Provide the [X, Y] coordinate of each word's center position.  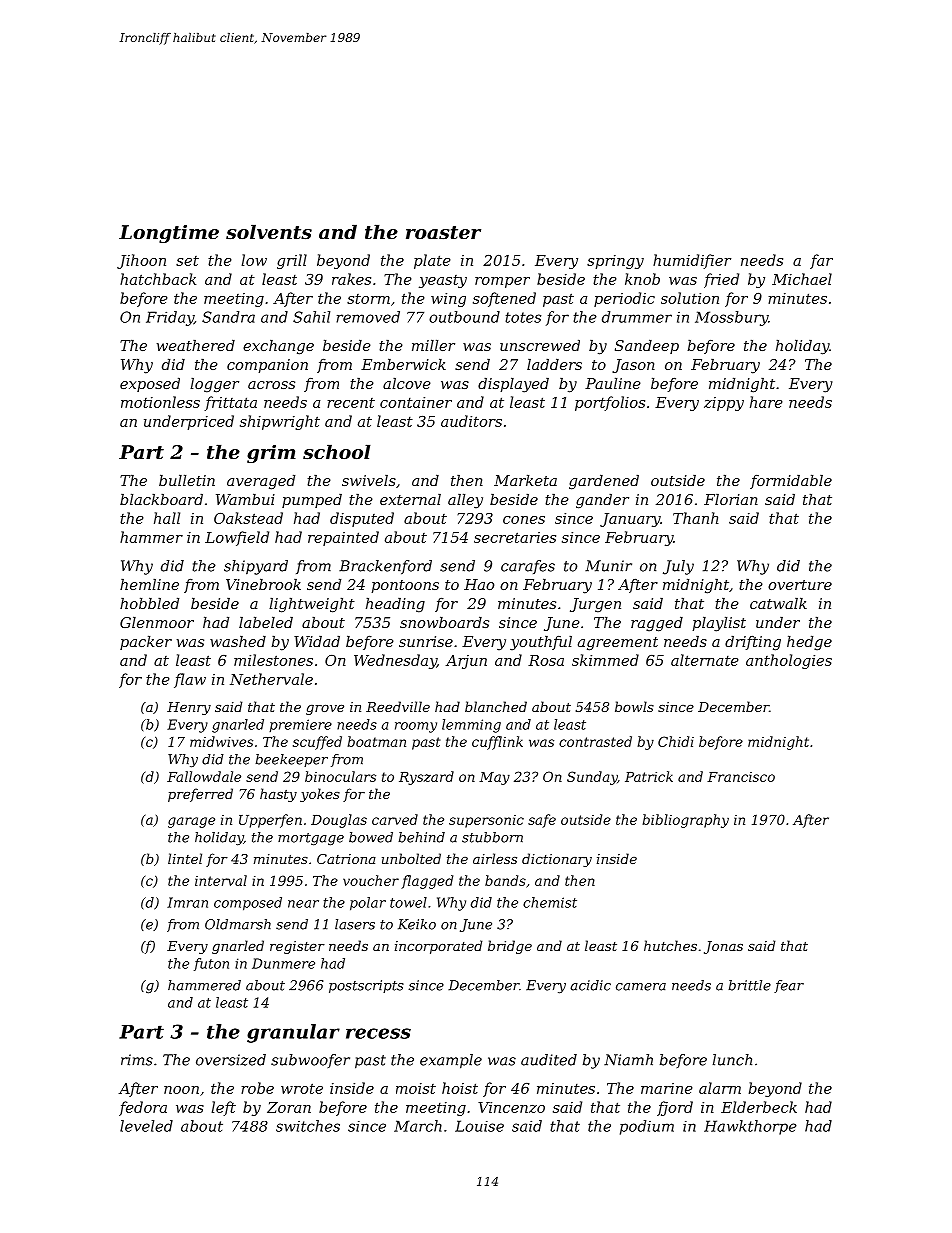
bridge [510, 947]
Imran [187, 902]
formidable [791, 482]
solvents [269, 232]
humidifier [692, 261]
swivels [369, 480]
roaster [443, 233]
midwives [221, 741]
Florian [731, 499]
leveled [146, 1126]
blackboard [161, 499]
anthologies [789, 661]
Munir [608, 566]
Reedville [398, 706]
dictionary [557, 860]
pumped [312, 501]
